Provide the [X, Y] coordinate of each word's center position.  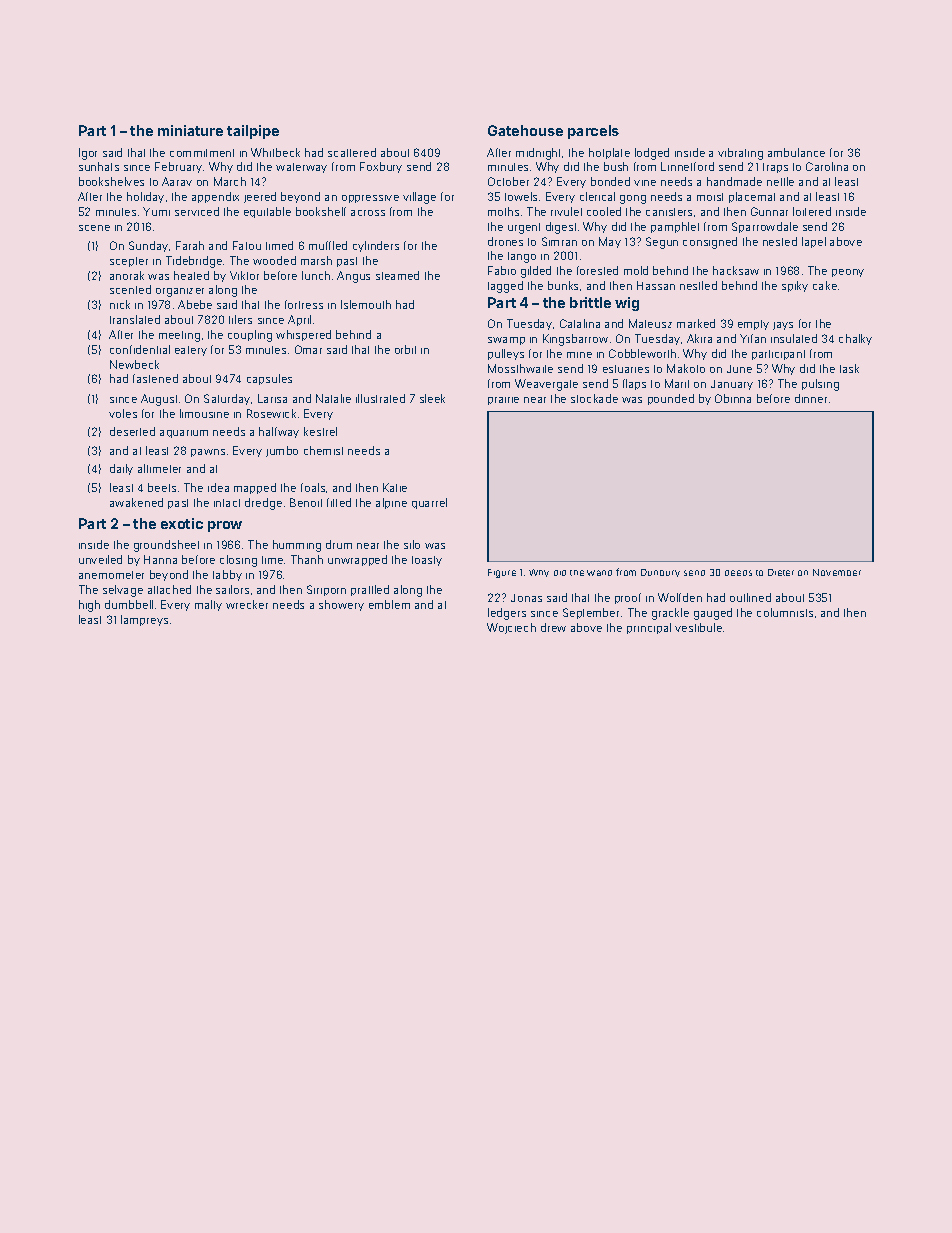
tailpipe [253, 132]
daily [121, 469]
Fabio [502, 270]
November [837, 572]
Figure [502, 573]
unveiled [100, 559]
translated [135, 319]
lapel [814, 242]
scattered [352, 152]
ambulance [796, 152]
